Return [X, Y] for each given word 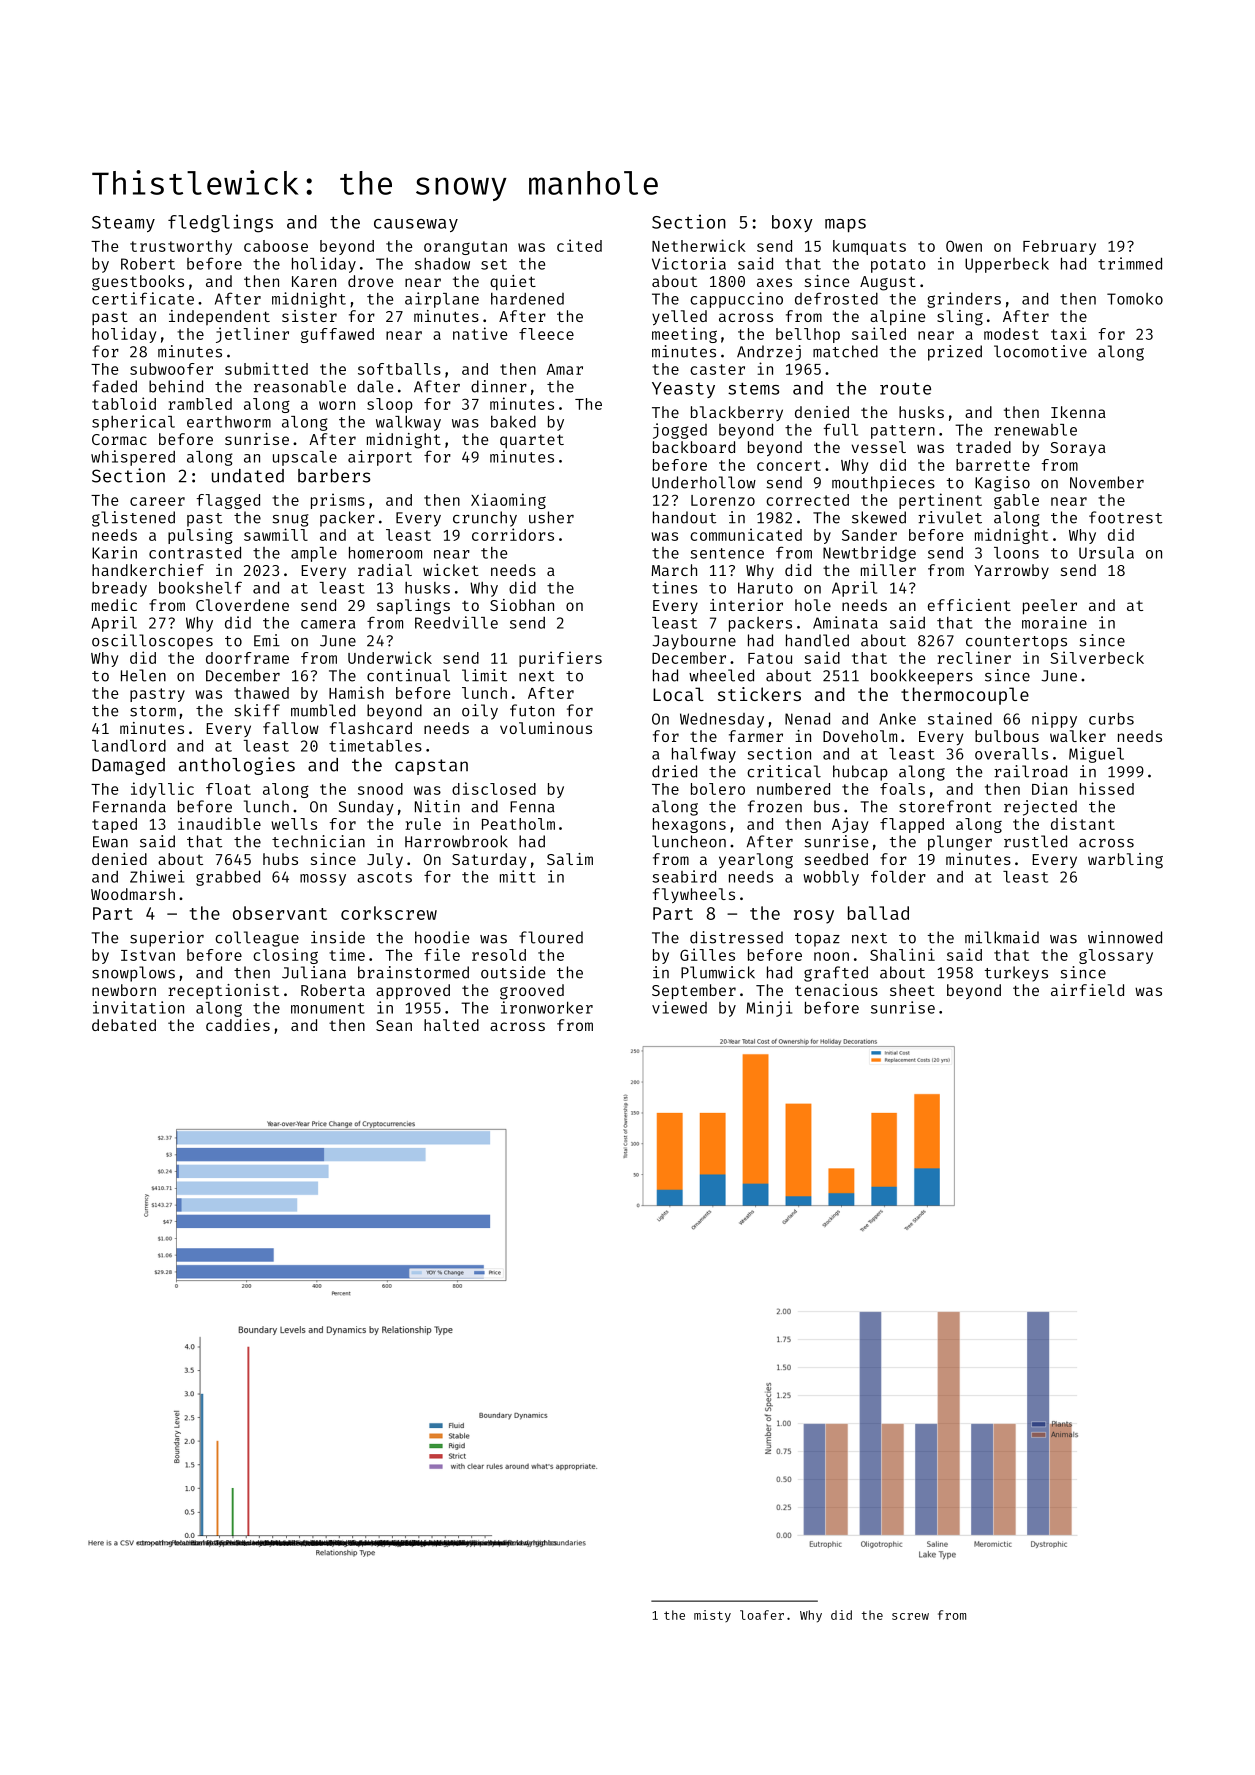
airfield [1087, 990]
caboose [276, 246]
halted [451, 1025]
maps [845, 225]
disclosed [494, 788]
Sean [394, 1025]
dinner [499, 386]
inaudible [219, 823]
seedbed [836, 859]
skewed [879, 517]
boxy [792, 223]
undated [248, 476]
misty [712, 1616]
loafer [762, 1615]
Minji [769, 1009]
